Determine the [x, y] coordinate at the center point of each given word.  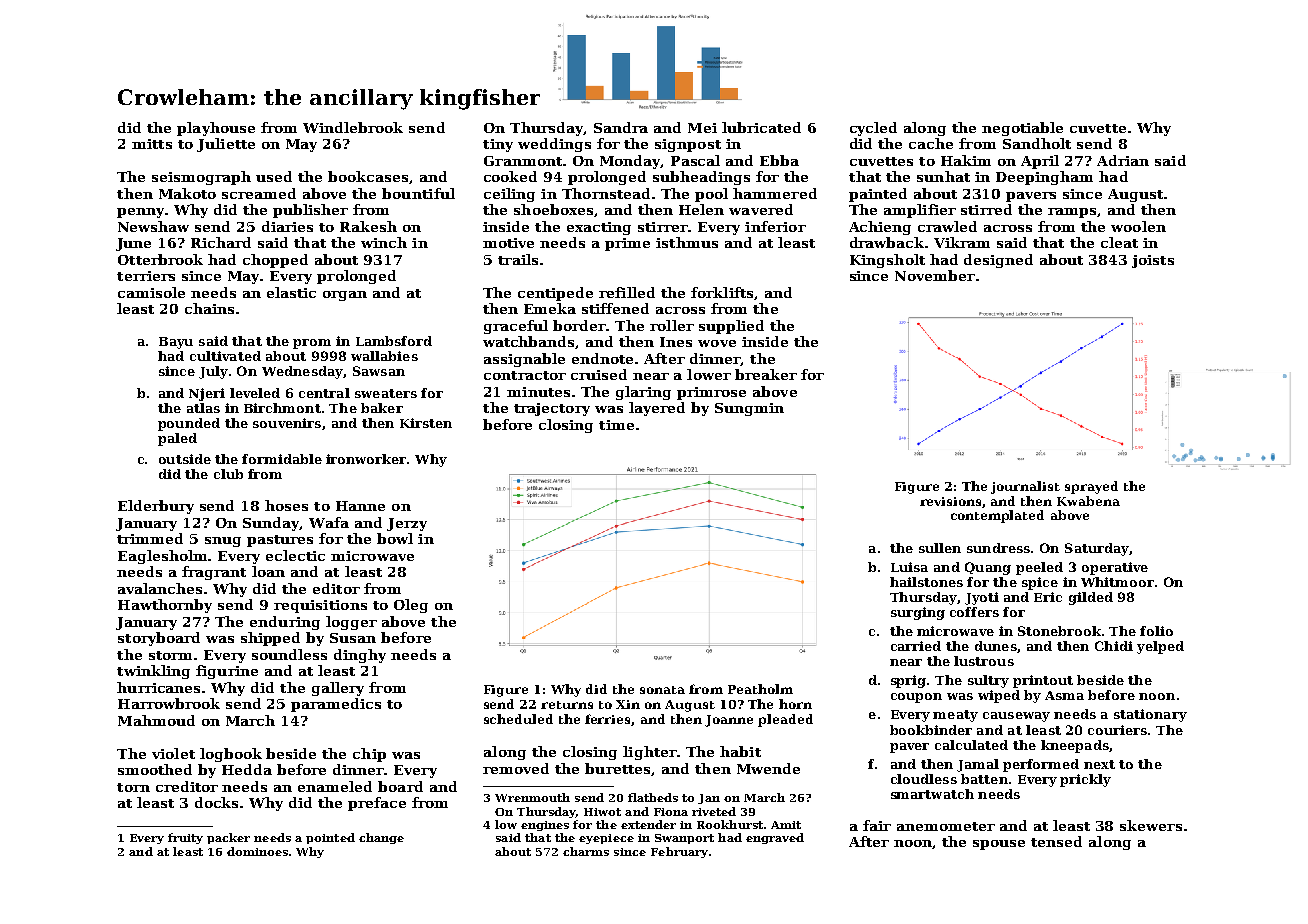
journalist [1025, 487]
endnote [602, 358]
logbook [231, 755]
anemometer [946, 826]
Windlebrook [353, 127]
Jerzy [407, 524]
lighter [650, 753]
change [381, 838]
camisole [151, 292]
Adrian [1123, 160]
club [228, 474]
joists [1153, 261]
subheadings [701, 178]
